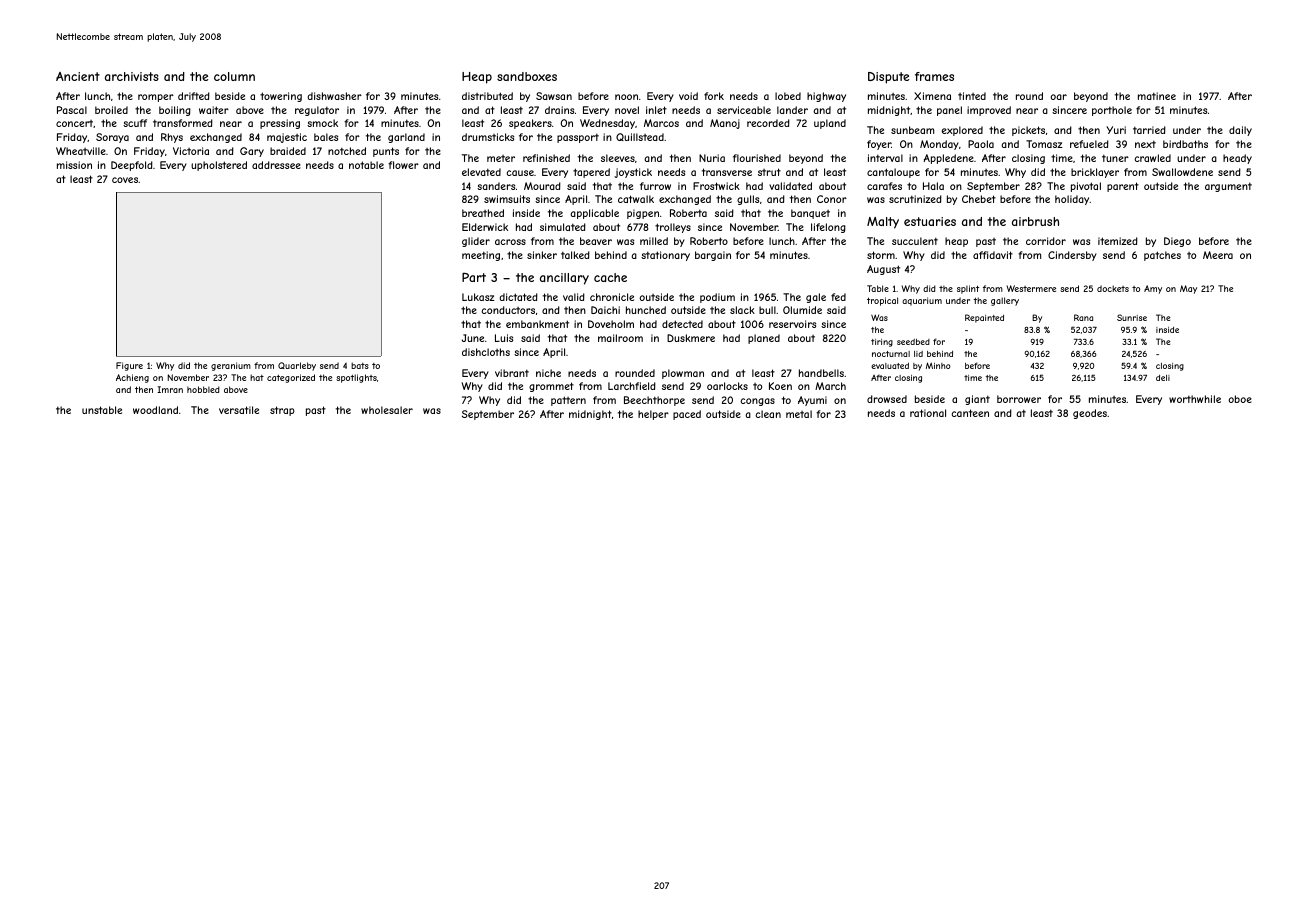  What do you see at coordinates (520, 173) in the screenshot?
I see `cause` at bounding box center [520, 173].
